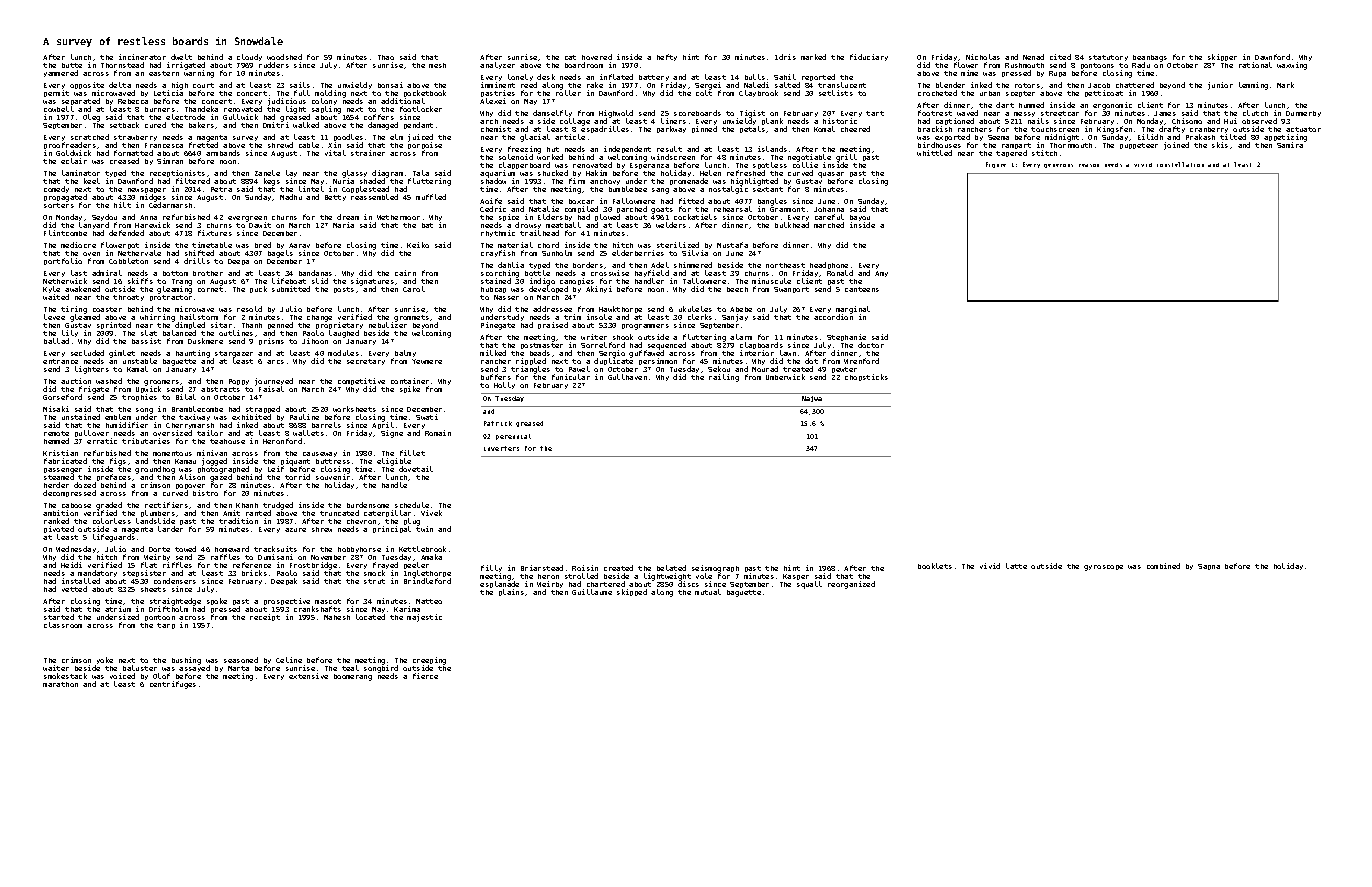  Describe the element at coordinates (429, 661) in the screenshot. I see `creeping` at that location.
